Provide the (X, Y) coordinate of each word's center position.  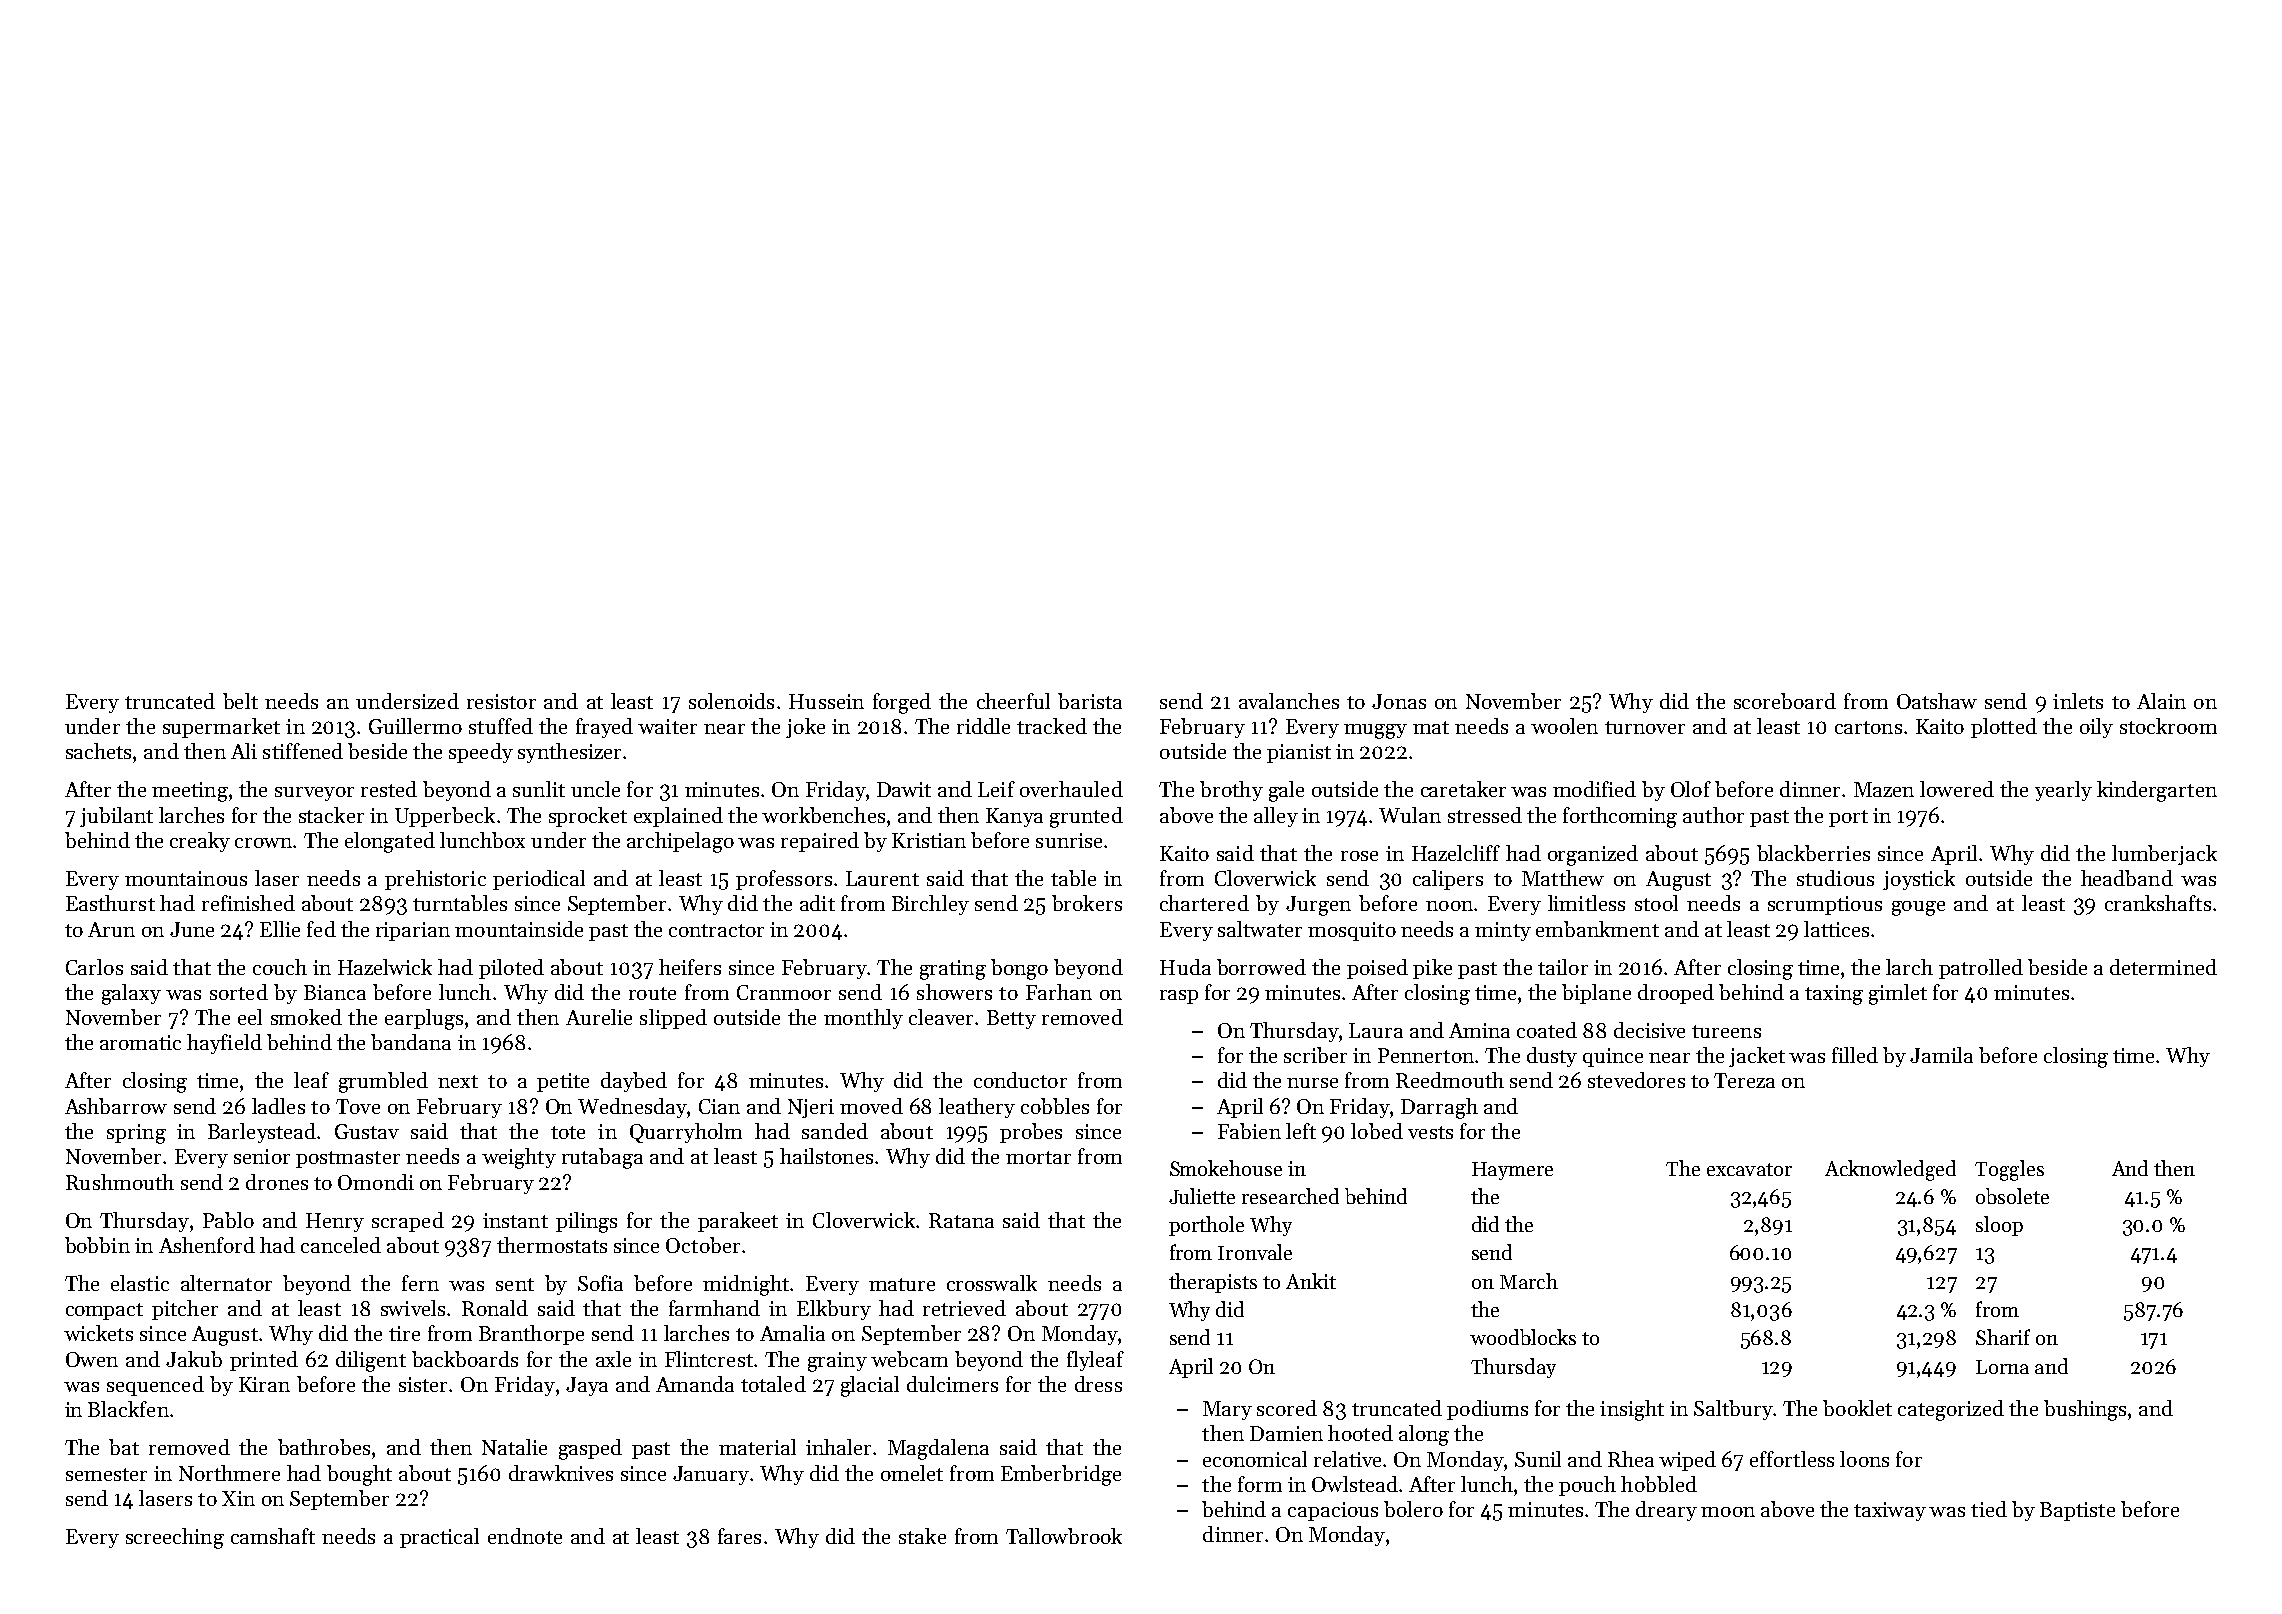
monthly (863, 1019)
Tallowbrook (1064, 1536)
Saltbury (1733, 1410)
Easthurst (110, 903)
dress (1098, 1384)
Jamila (1941, 1055)
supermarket (221, 728)
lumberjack (2164, 855)
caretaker (1463, 789)
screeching (175, 1538)
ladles (278, 1106)
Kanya (1014, 817)
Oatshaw (1937, 701)
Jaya (587, 1386)
